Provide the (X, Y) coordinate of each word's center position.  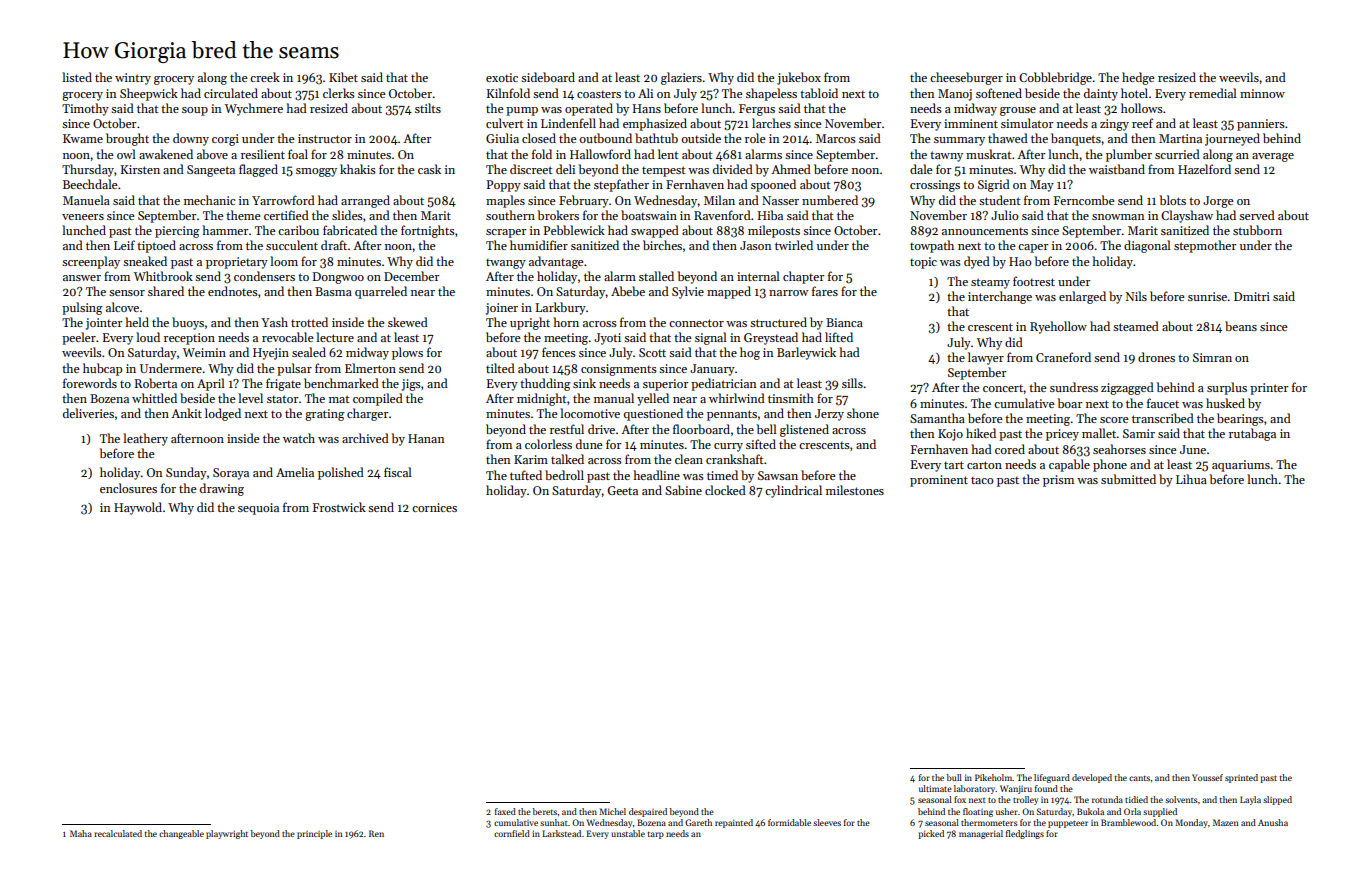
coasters (599, 94)
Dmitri (1252, 296)
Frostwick (339, 507)
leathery (145, 439)
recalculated (118, 833)
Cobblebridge (1055, 78)
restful (567, 429)
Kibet (343, 77)
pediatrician (723, 384)
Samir (1139, 433)
